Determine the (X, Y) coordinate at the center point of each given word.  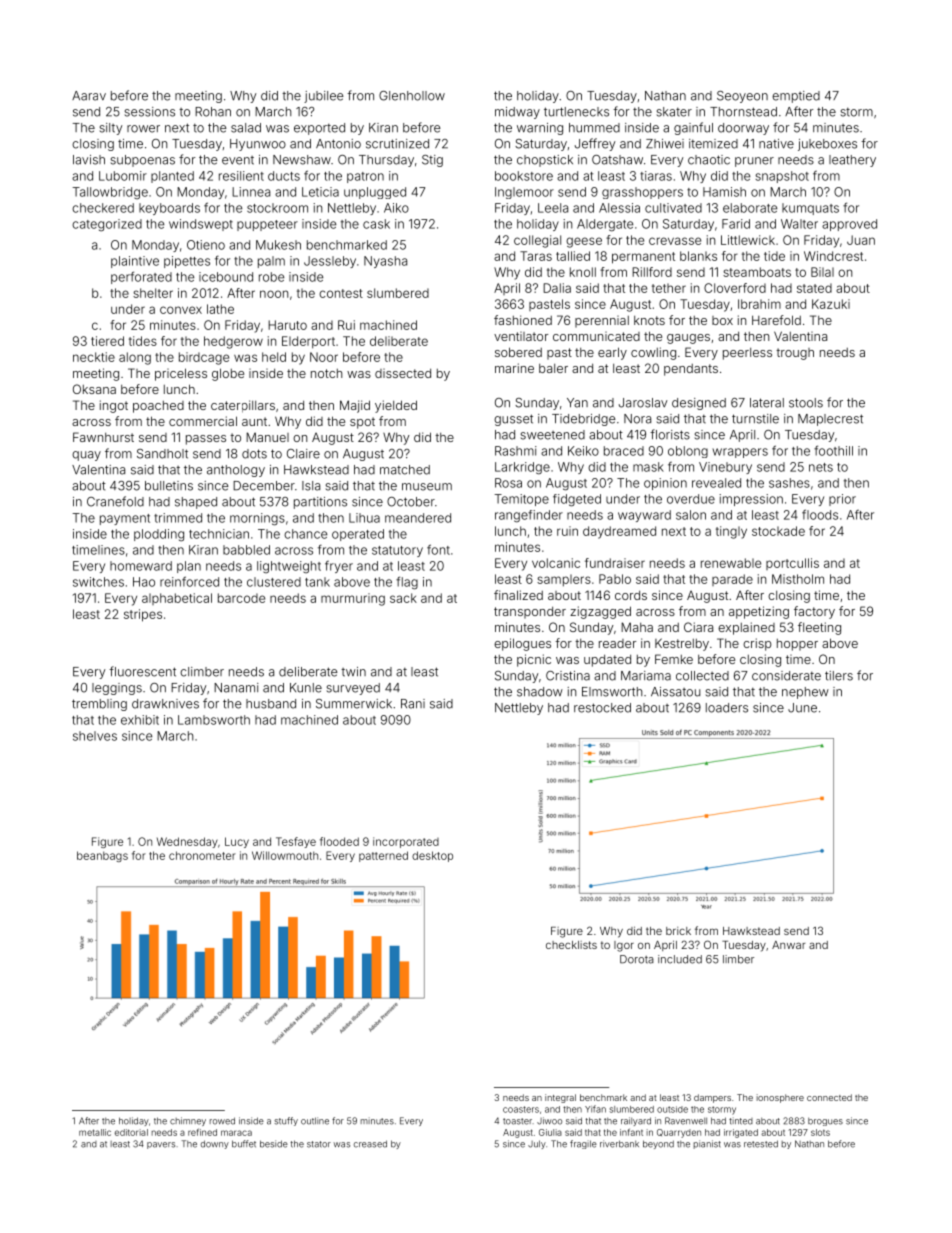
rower (143, 129)
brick (678, 931)
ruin (567, 531)
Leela (553, 208)
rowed (222, 1121)
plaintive (135, 262)
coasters (521, 1109)
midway (517, 113)
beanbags (102, 856)
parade (732, 580)
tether (669, 288)
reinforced (189, 581)
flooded (339, 841)
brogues (825, 1122)
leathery (852, 161)
